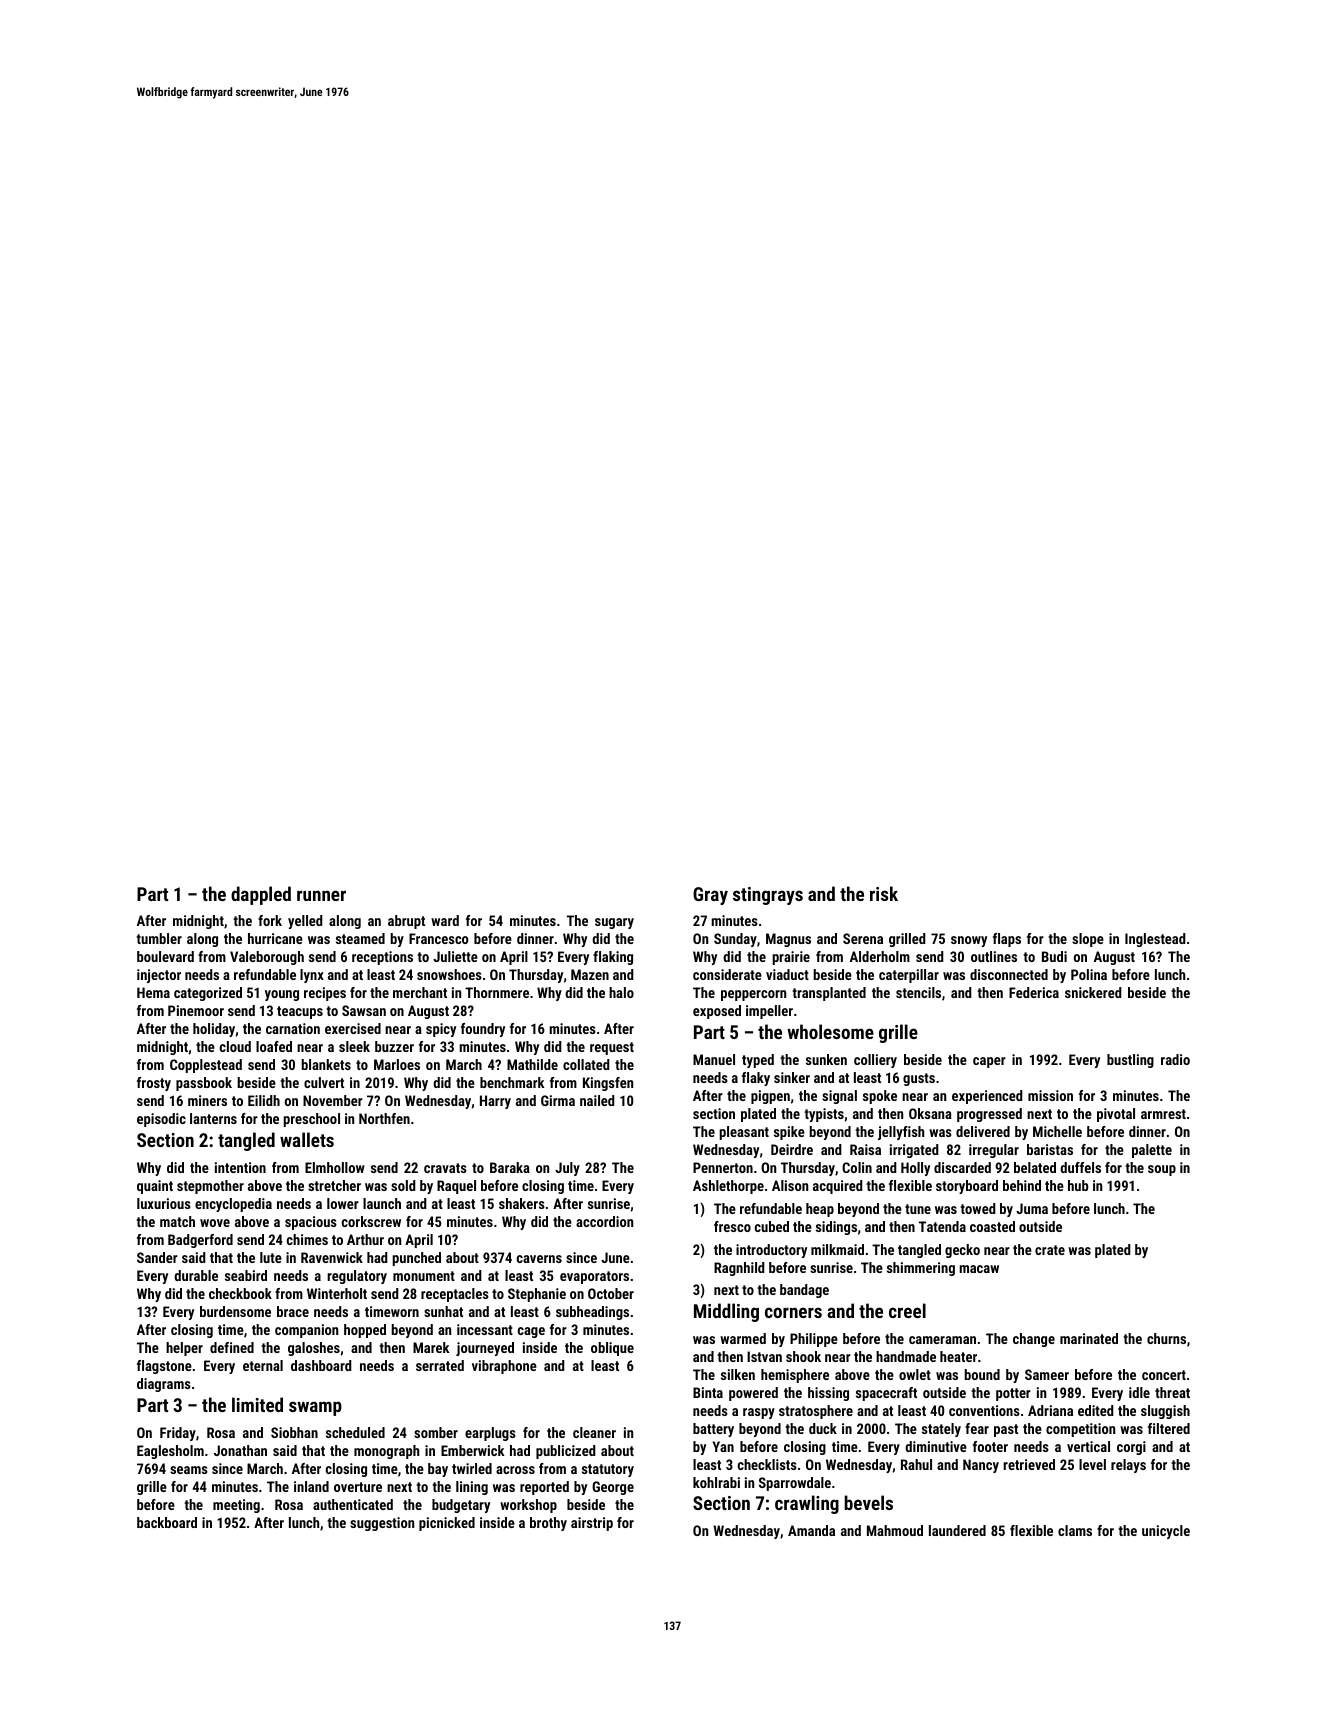 This page has height=1717, width=1327. I want to click on risk, so click(884, 893).
